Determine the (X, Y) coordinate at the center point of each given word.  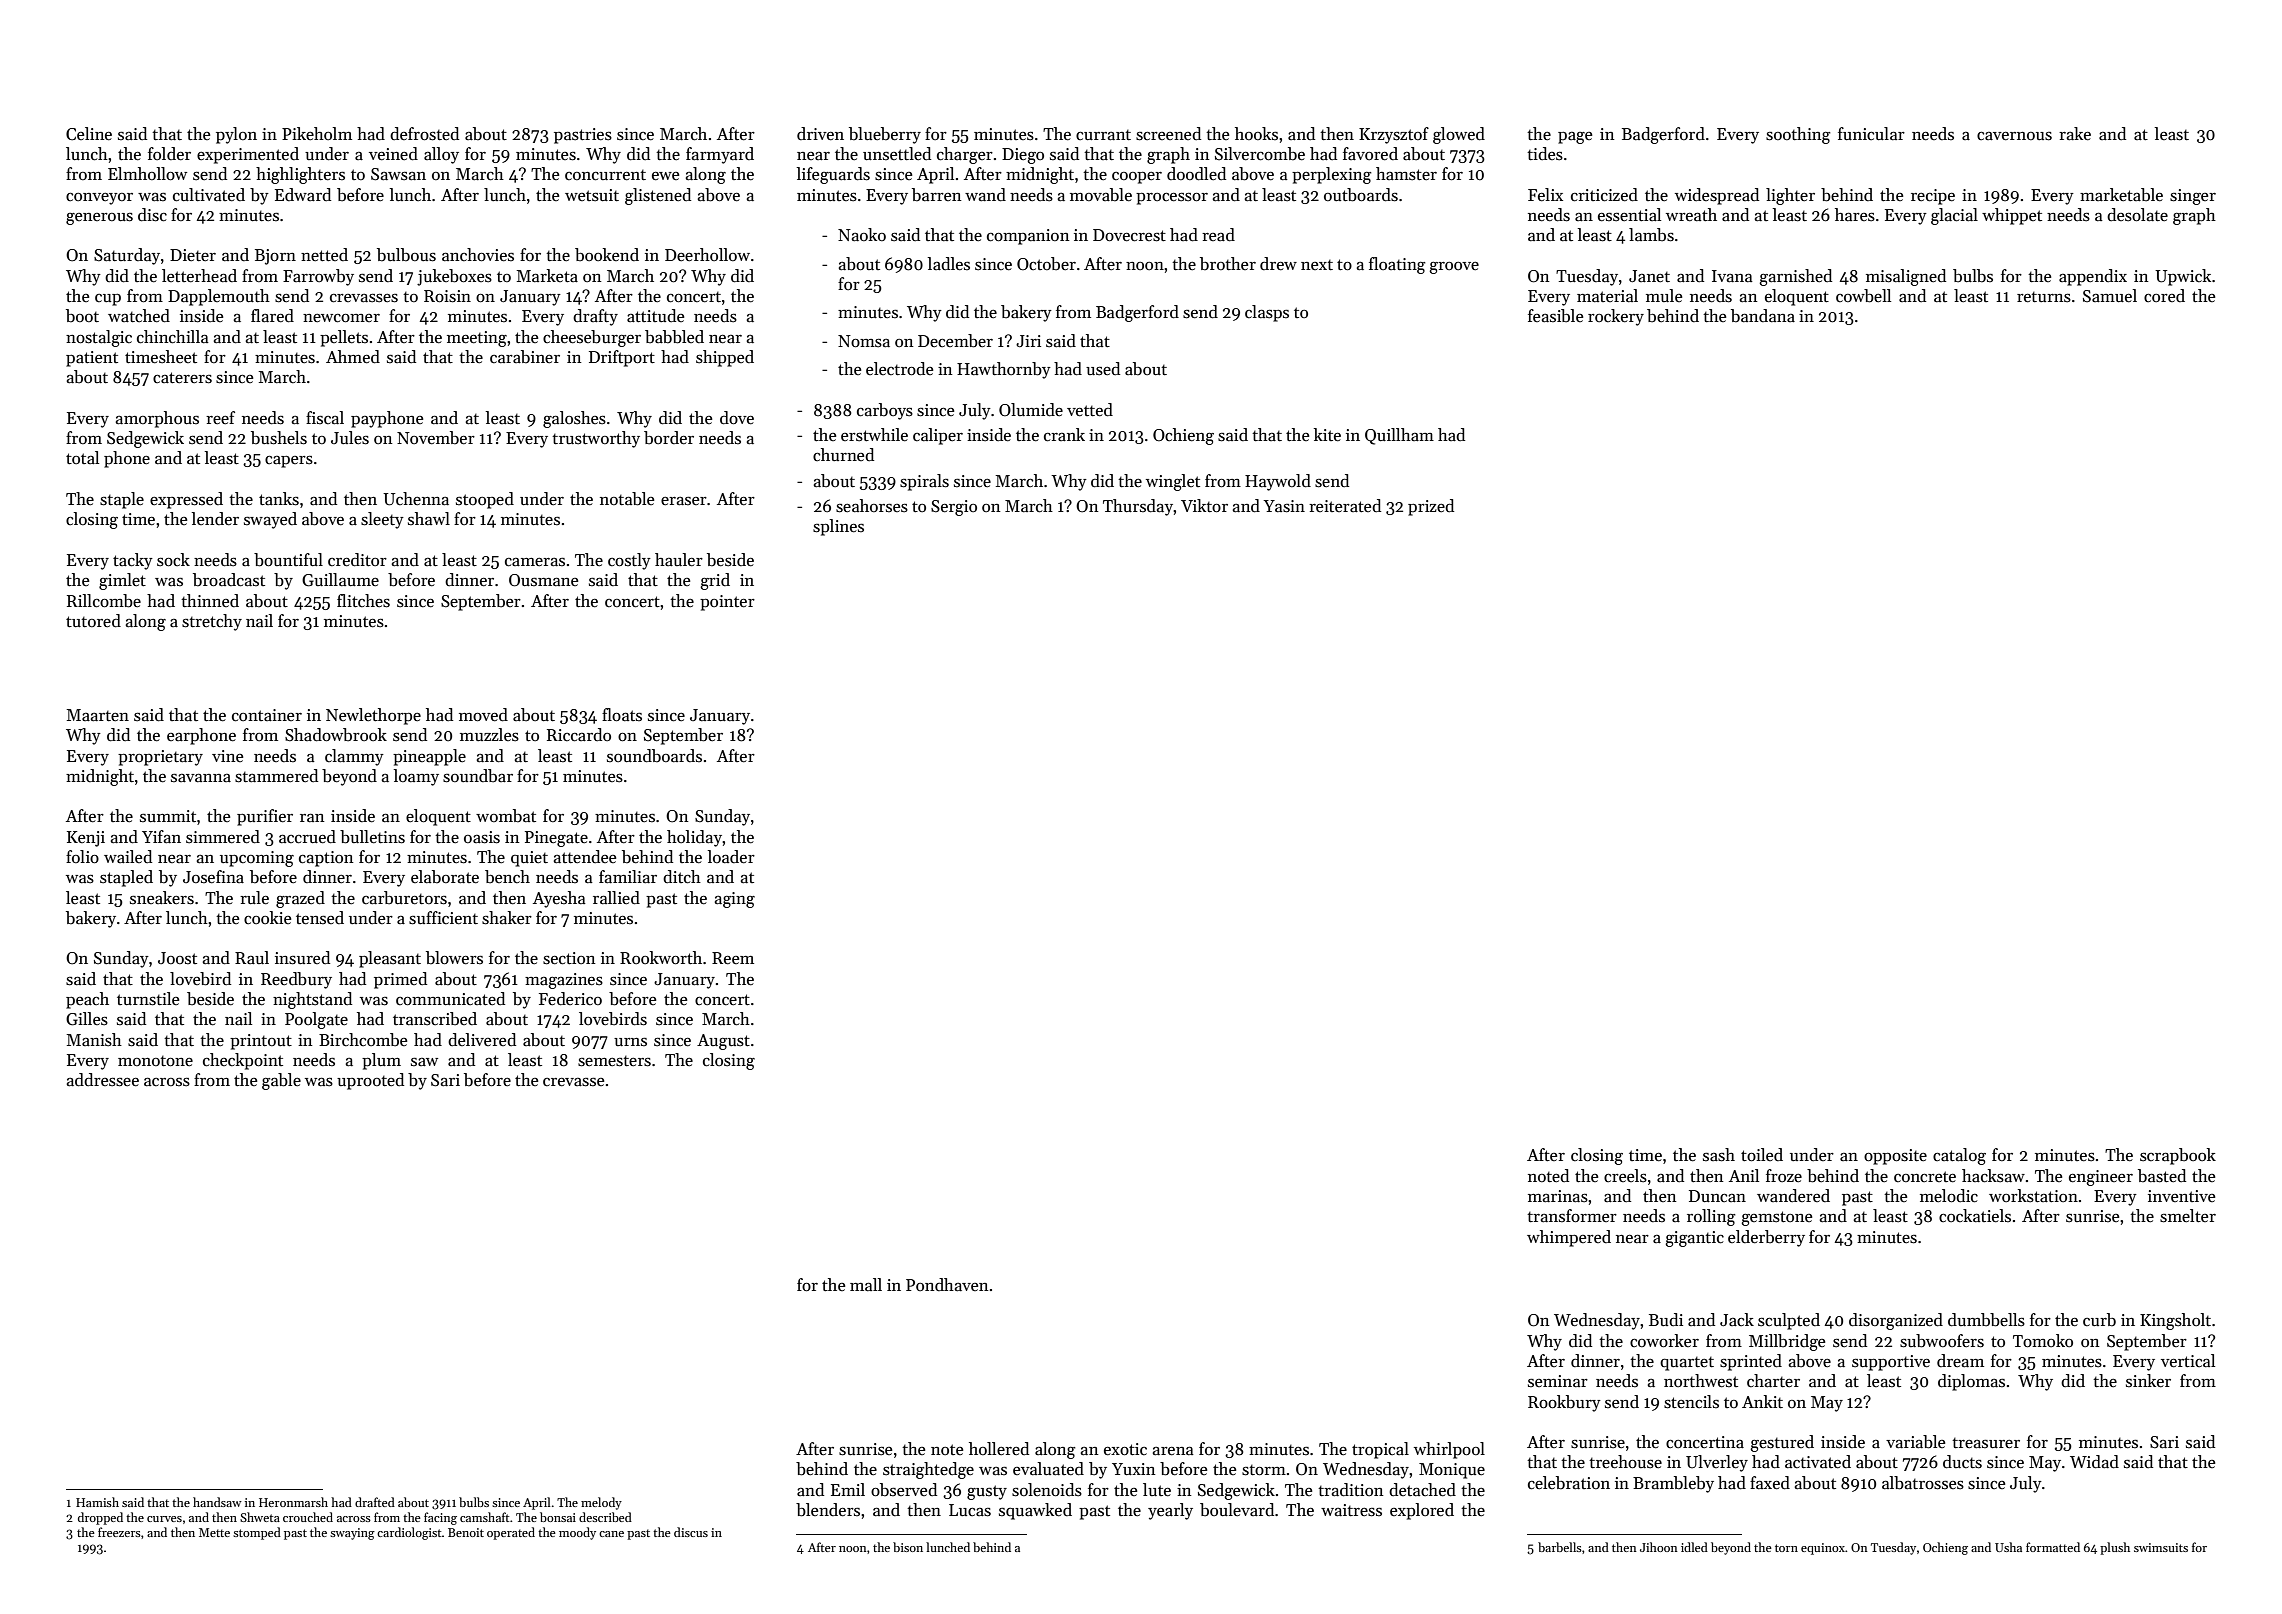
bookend (607, 255)
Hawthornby (1004, 370)
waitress (1351, 1510)
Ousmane (543, 580)
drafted (375, 1502)
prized (1431, 507)
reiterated (1345, 505)
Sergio (954, 508)
